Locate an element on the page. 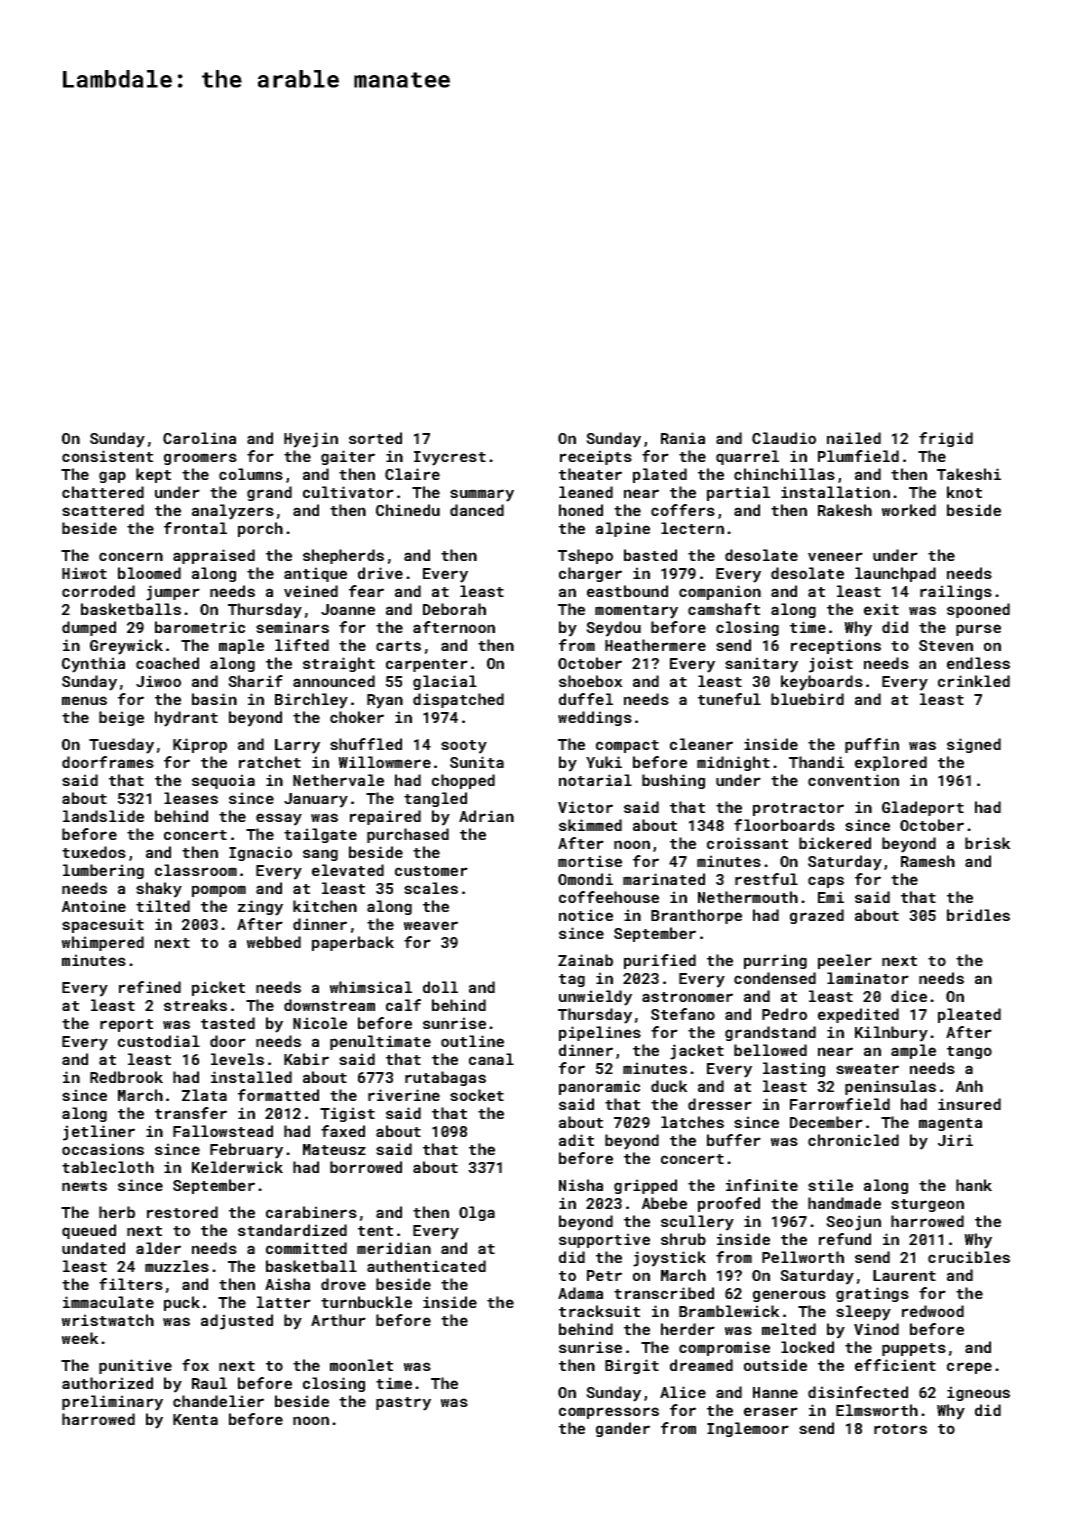  Adama is located at coordinates (580, 1293).
